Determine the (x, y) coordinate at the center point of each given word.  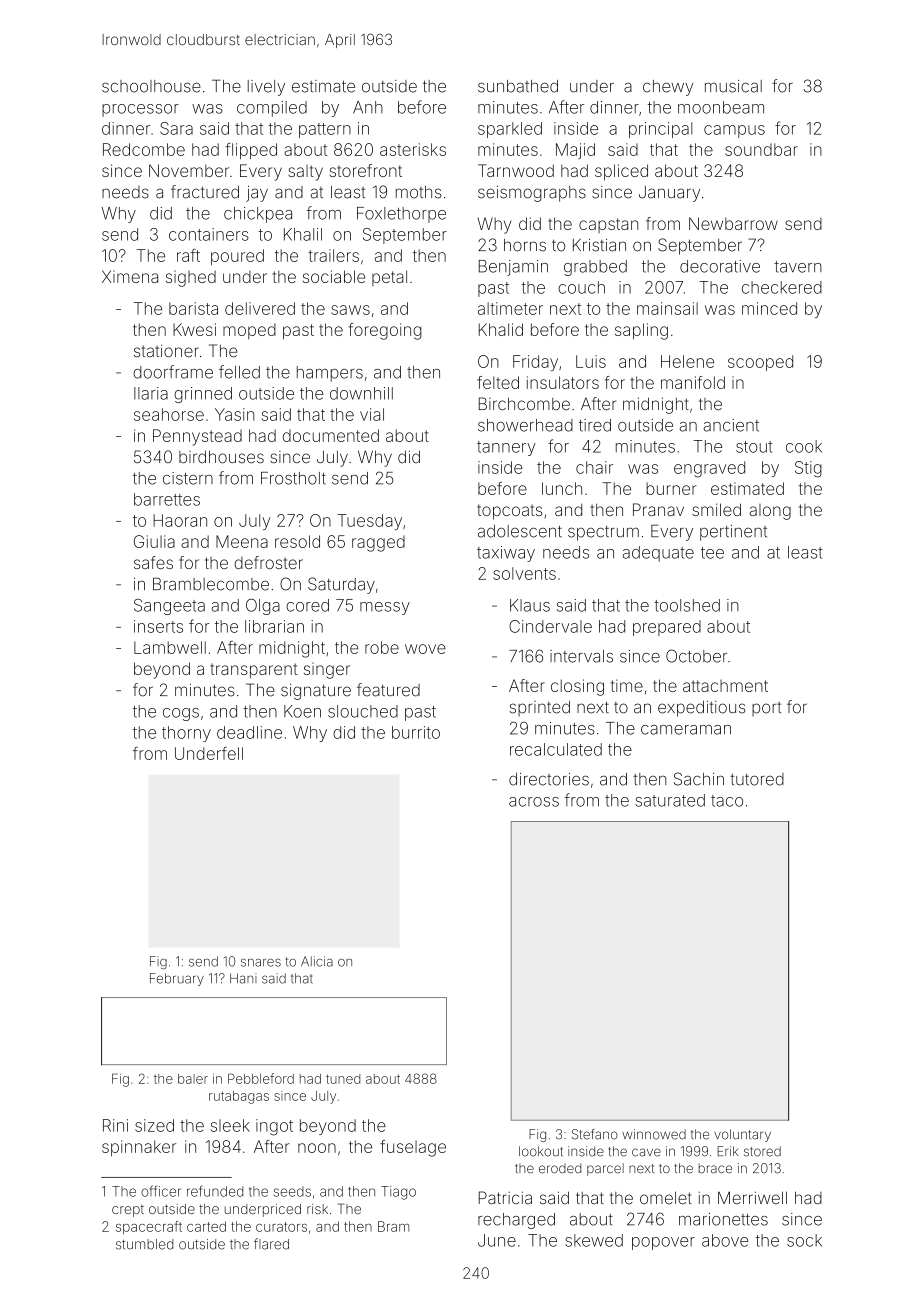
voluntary (742, 1135)
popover (663, 1243)
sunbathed (518, 86)
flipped (251, 151)
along (770, 512)
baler (193, 1079)
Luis (591, 361)
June (497, 1240)
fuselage (413, 1148)
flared (271, 1244)
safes (153, 562)
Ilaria (151, 393)
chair (594, 467)
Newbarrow (733, 223)
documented (331, 435)
